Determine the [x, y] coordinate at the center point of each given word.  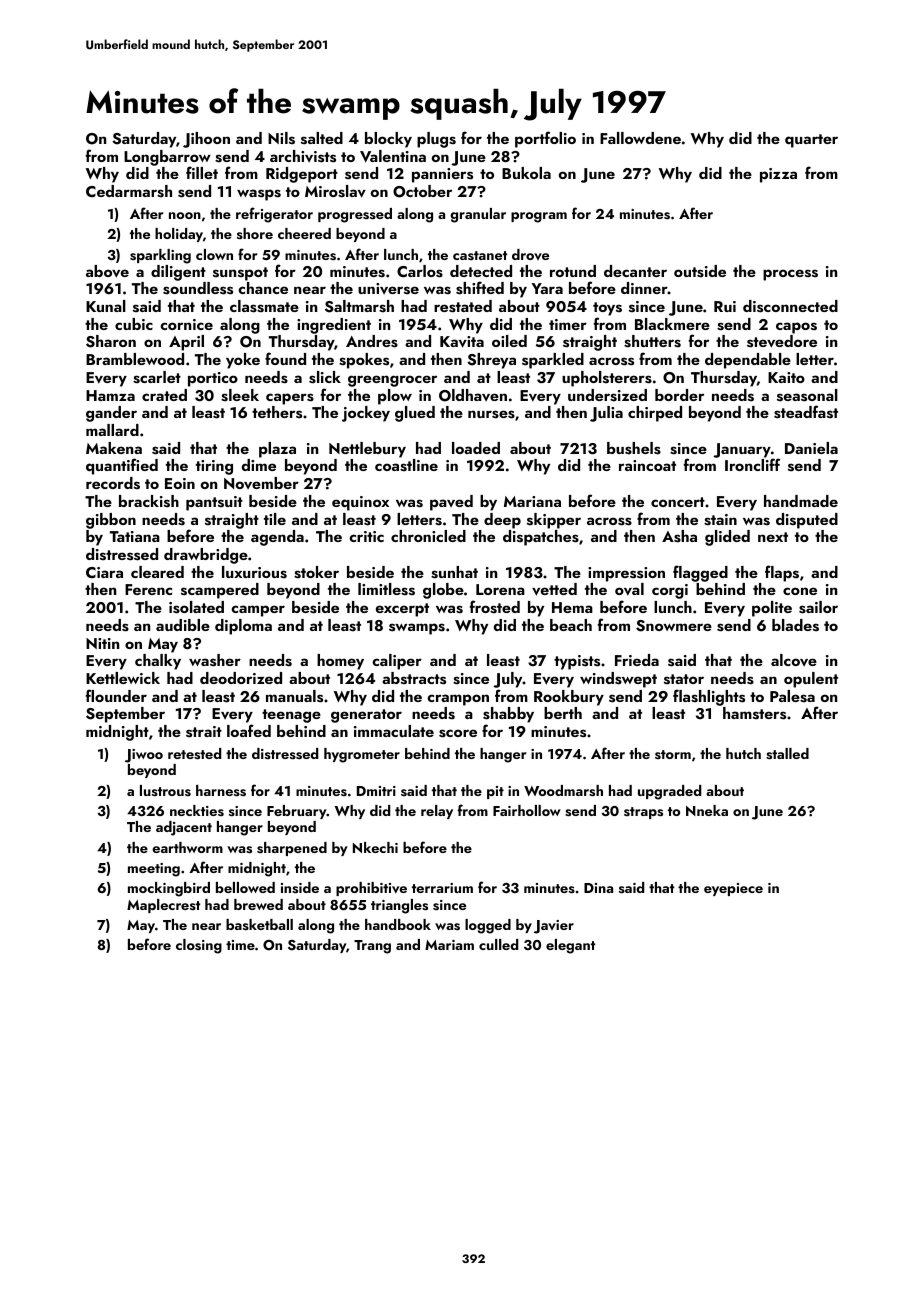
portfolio [545, 139]
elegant [570, 946]
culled [498, 944]
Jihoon [206, 140]
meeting [154, 870]
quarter [811, 141]
